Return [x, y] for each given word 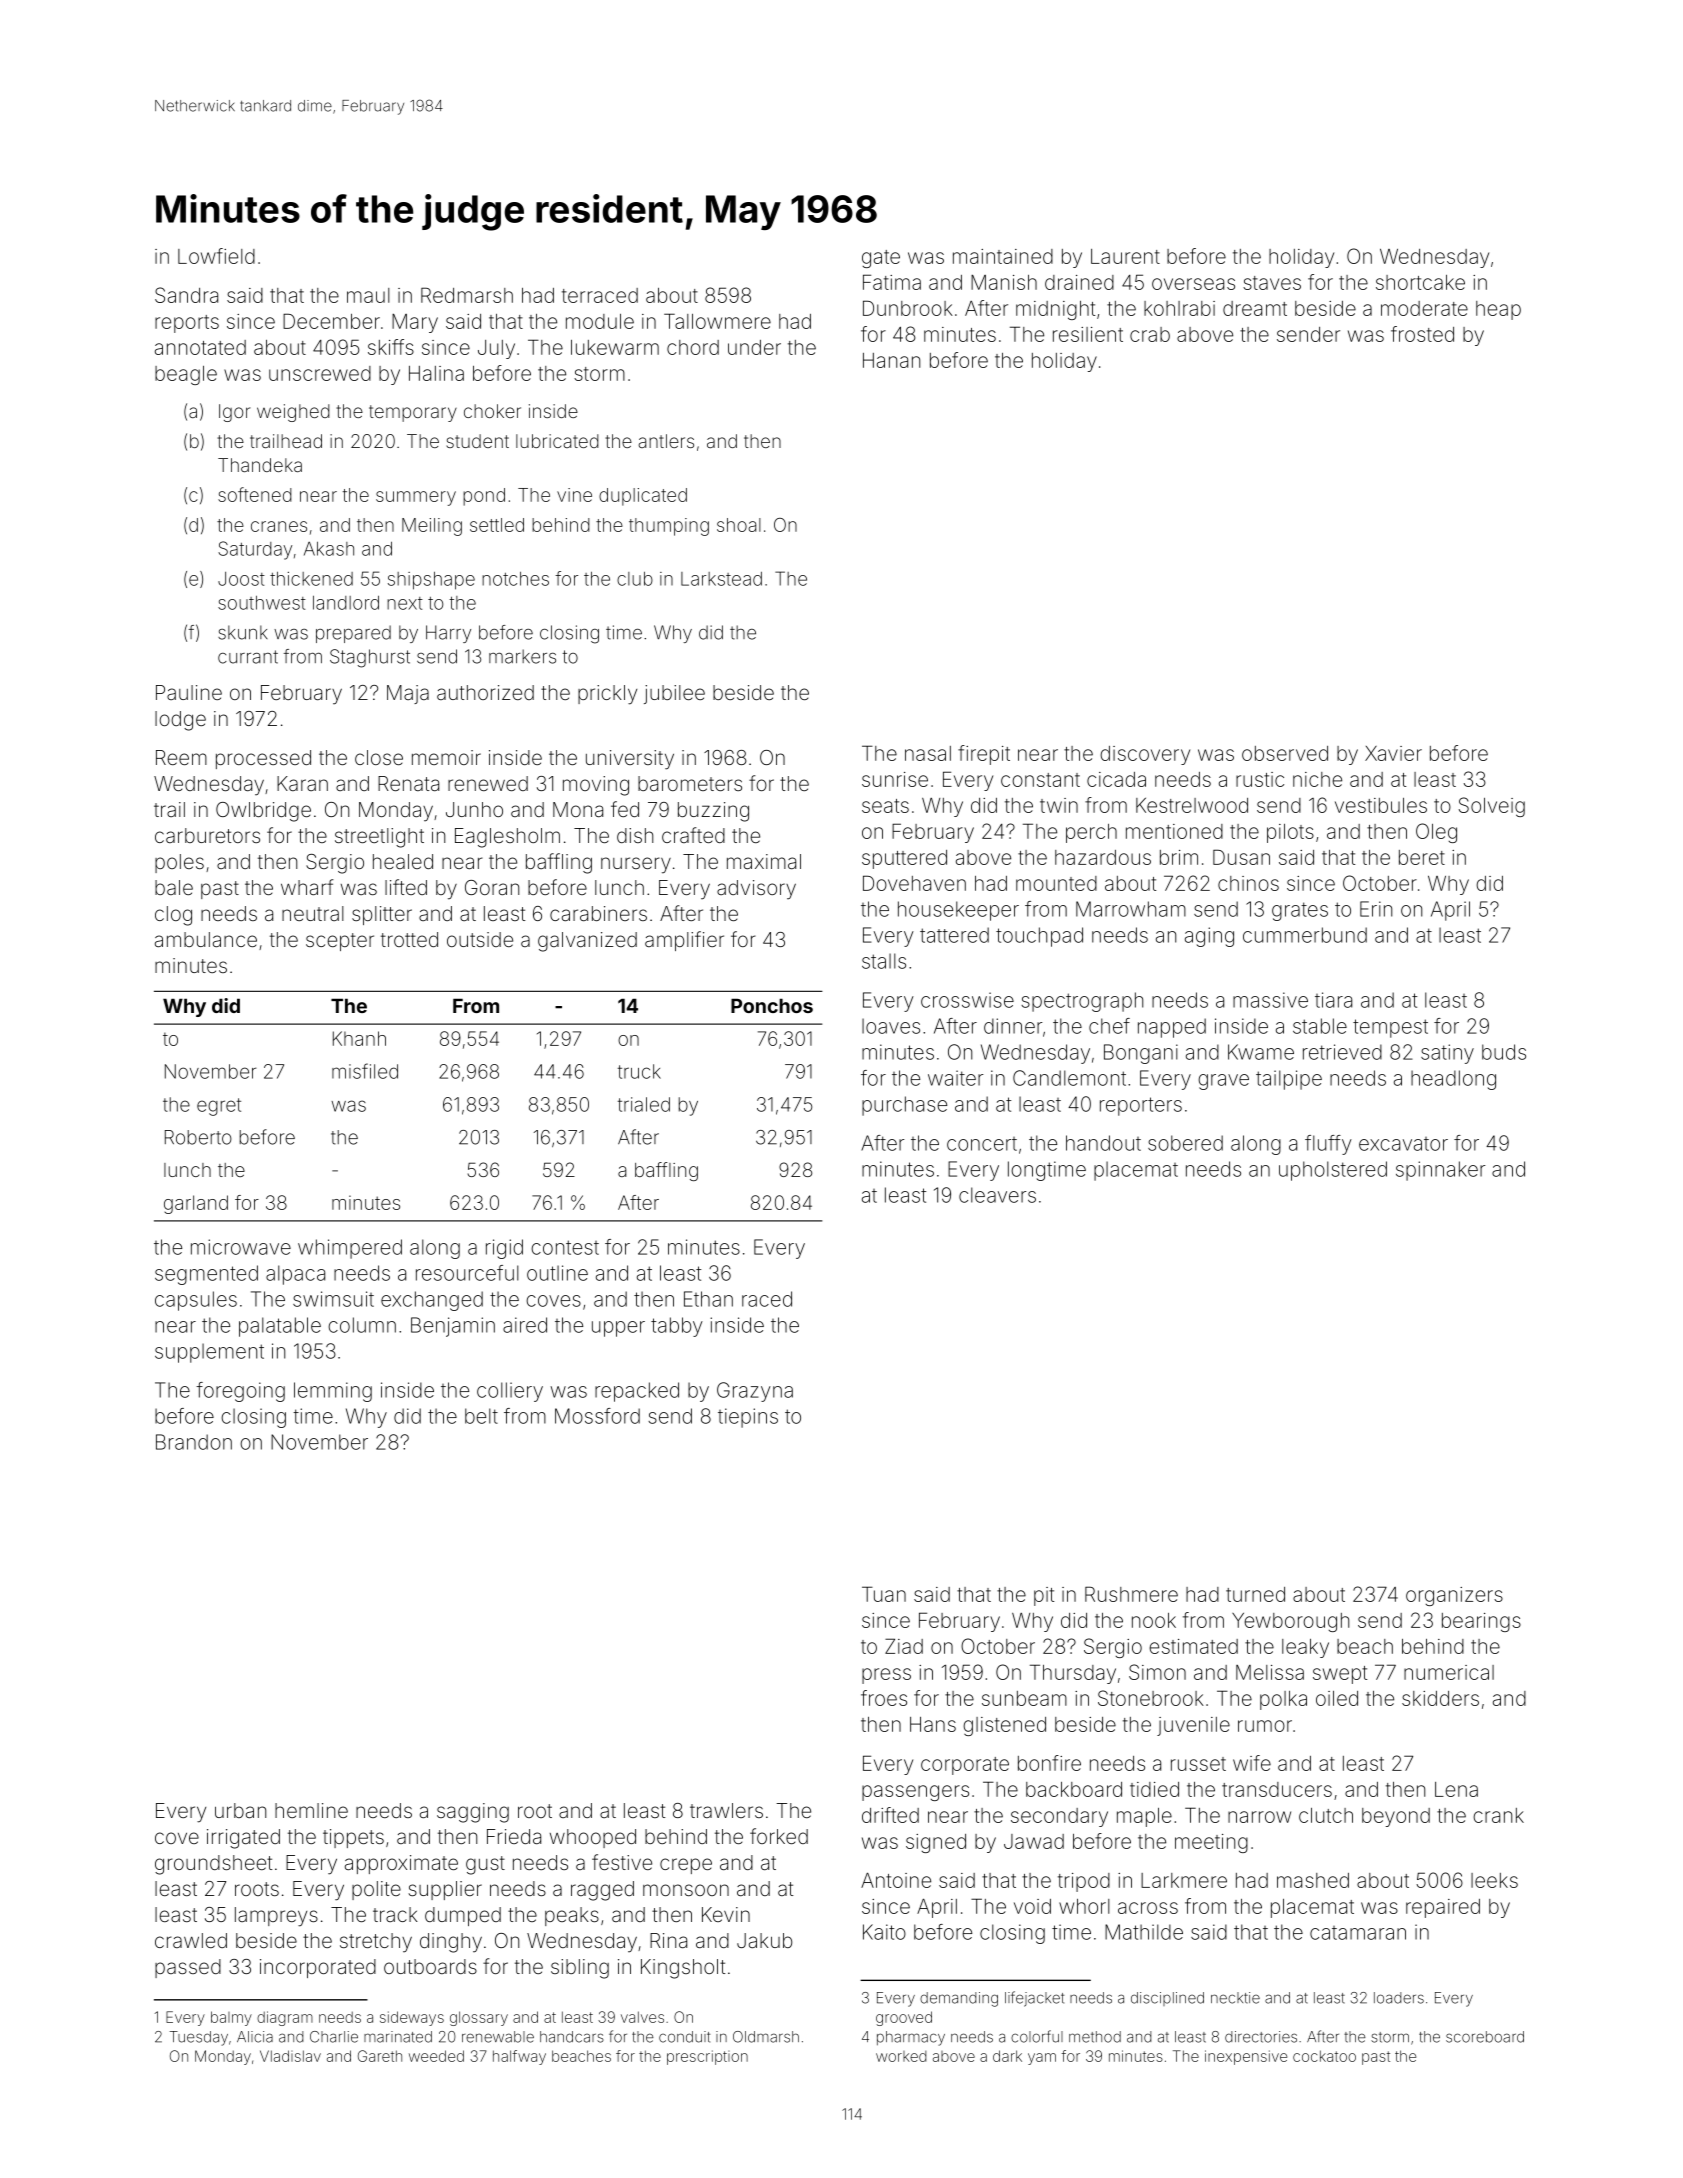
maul [368, 295]
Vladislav [290, 2056]
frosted [1422, 334]
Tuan [884, 1594]
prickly [607, 695]
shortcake [1420, 282]
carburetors [207, 835]
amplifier [684, 941]
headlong [1453, 1080]
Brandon [194, 1442]
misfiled [365, 1071]
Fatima [892, 282]
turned [1255, 1594]
